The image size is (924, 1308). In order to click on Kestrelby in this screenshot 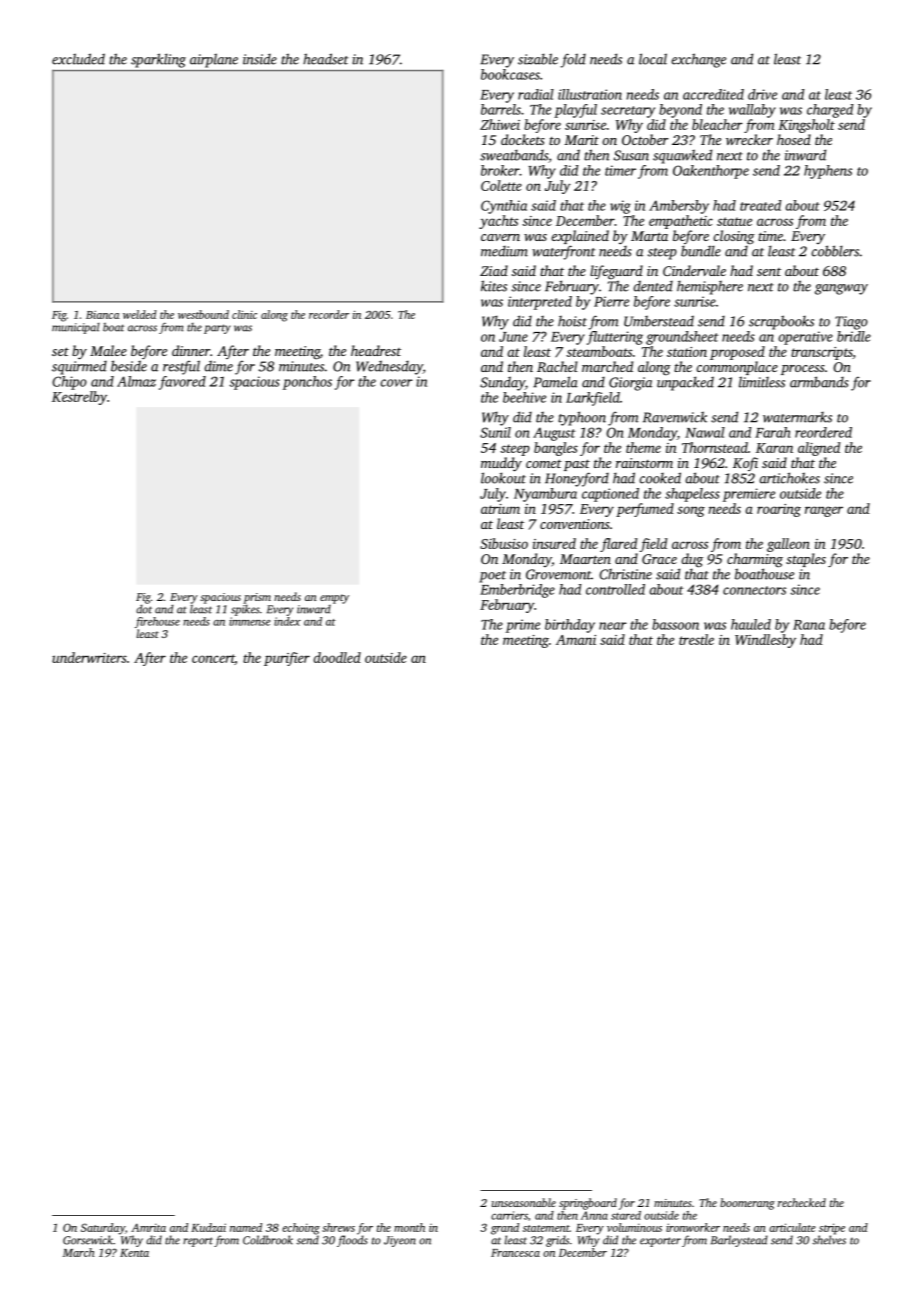, I will do `click(79, 398)`.
